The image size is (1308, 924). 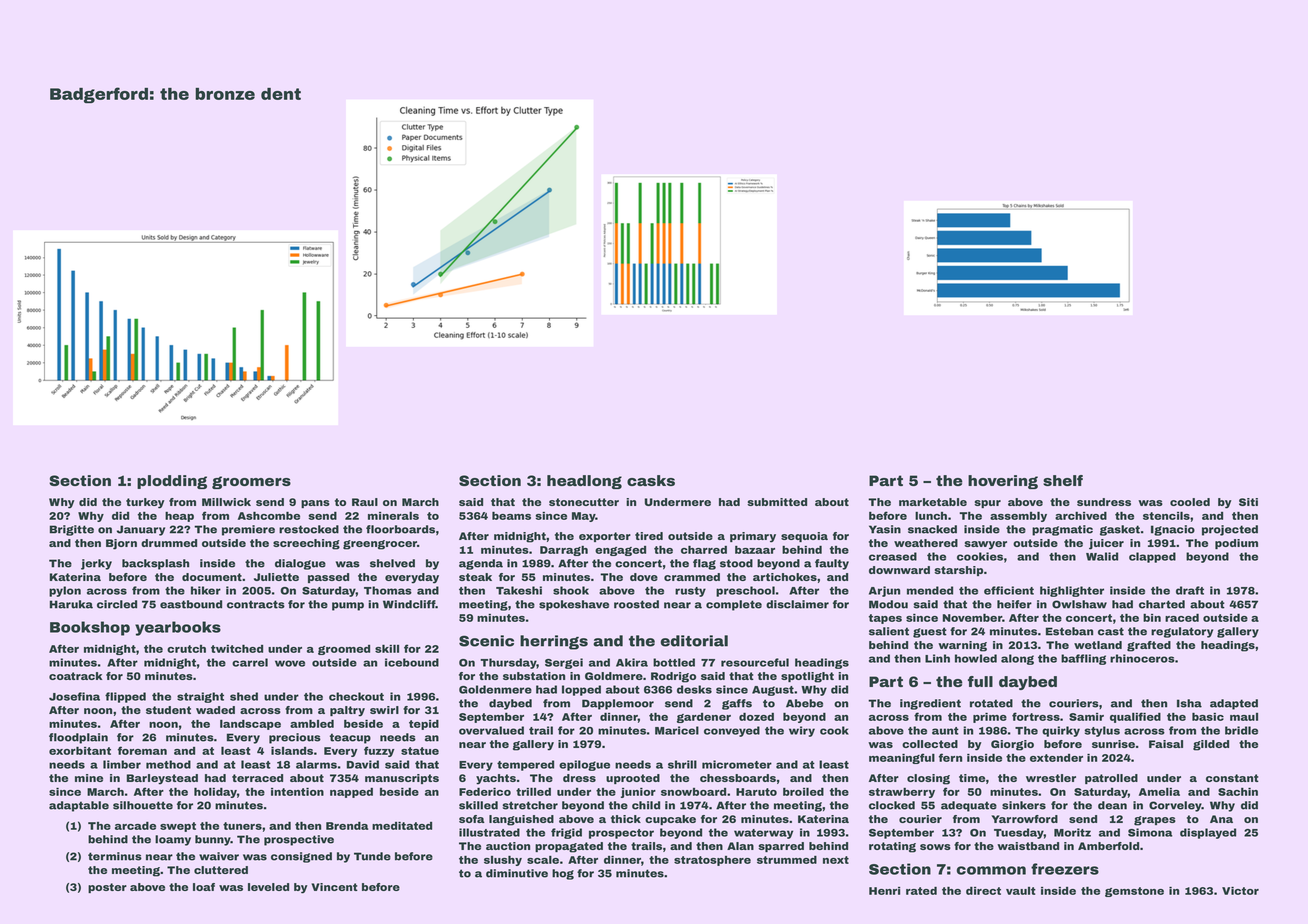 What do you see at coordinates (563, 874) in the image?
I see `hog` at bounding box center [563, 874].
